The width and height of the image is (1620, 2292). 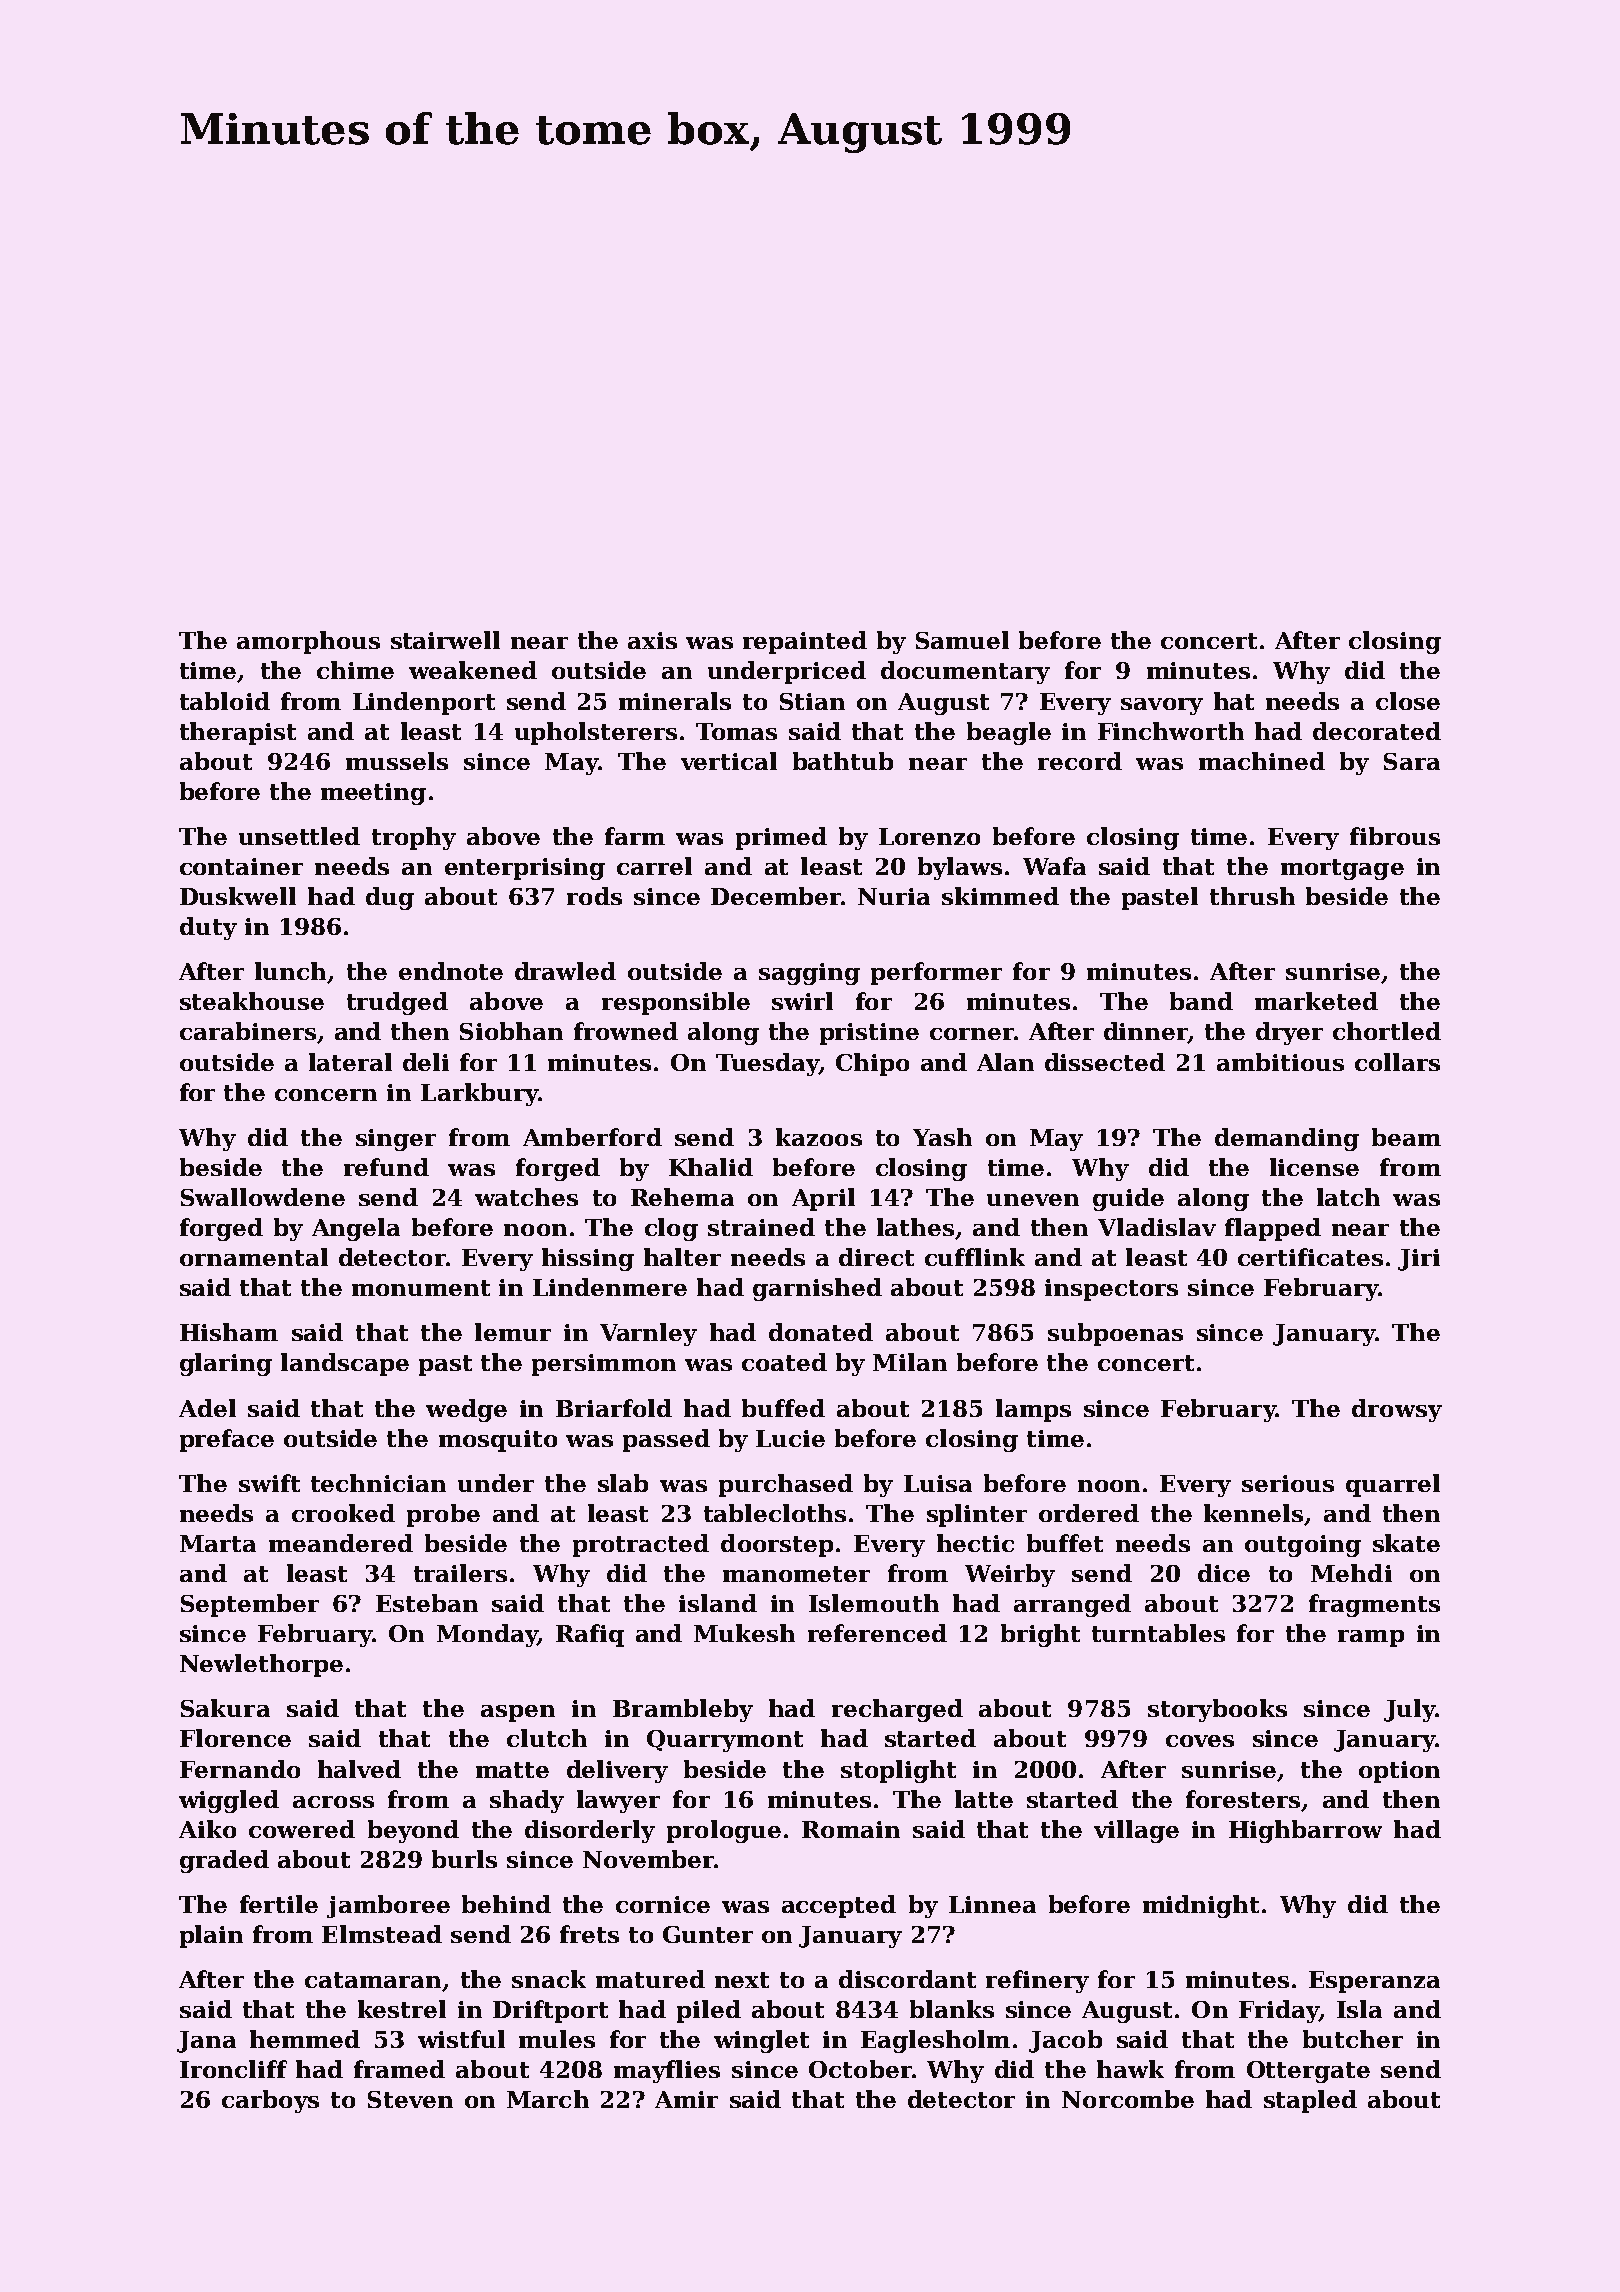 What do you see at coordinates (805, 642) in the image?
I see `repainted` at bounding box center [805, 642].
